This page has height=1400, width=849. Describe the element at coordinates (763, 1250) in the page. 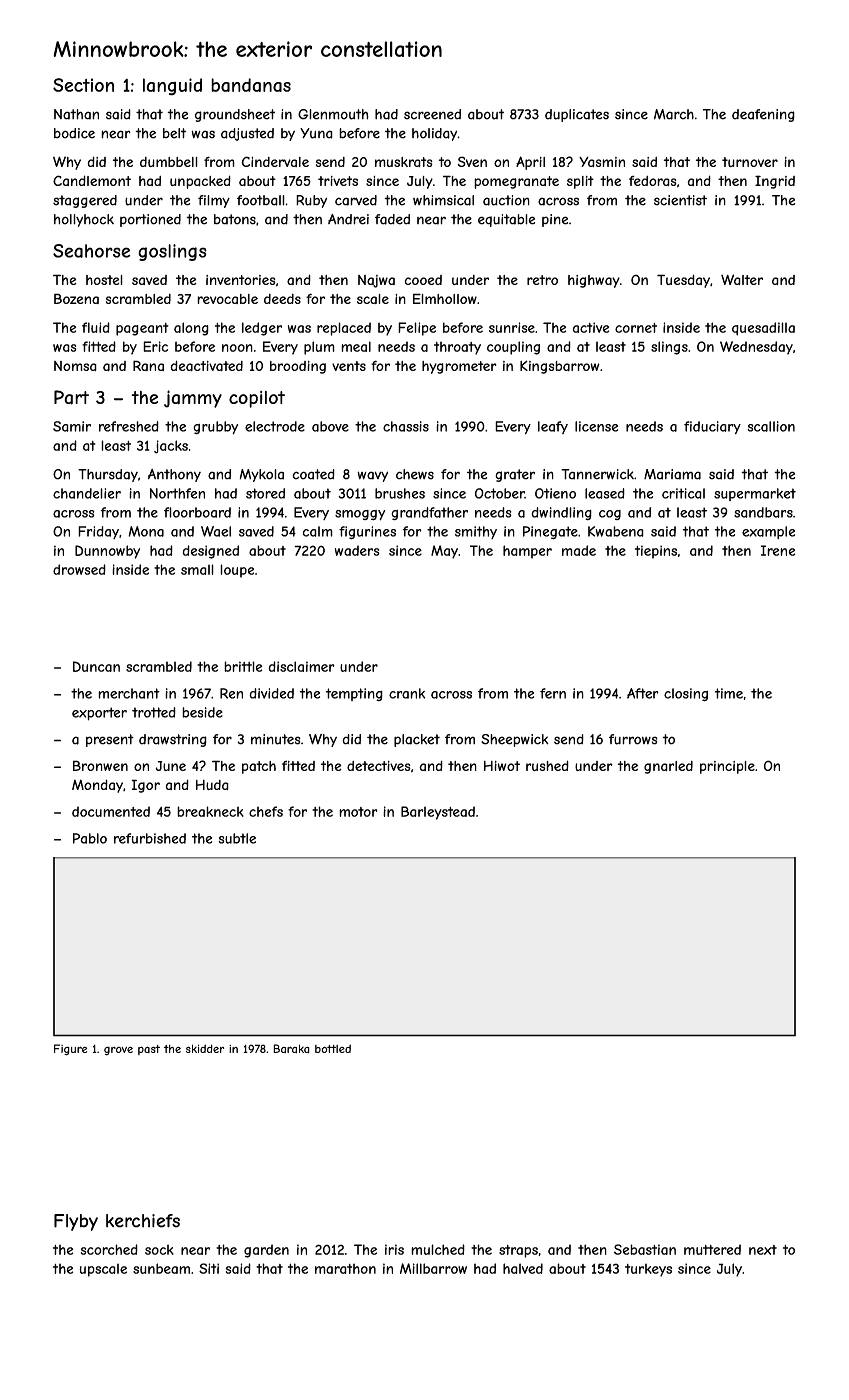

I see `next` at that location.
